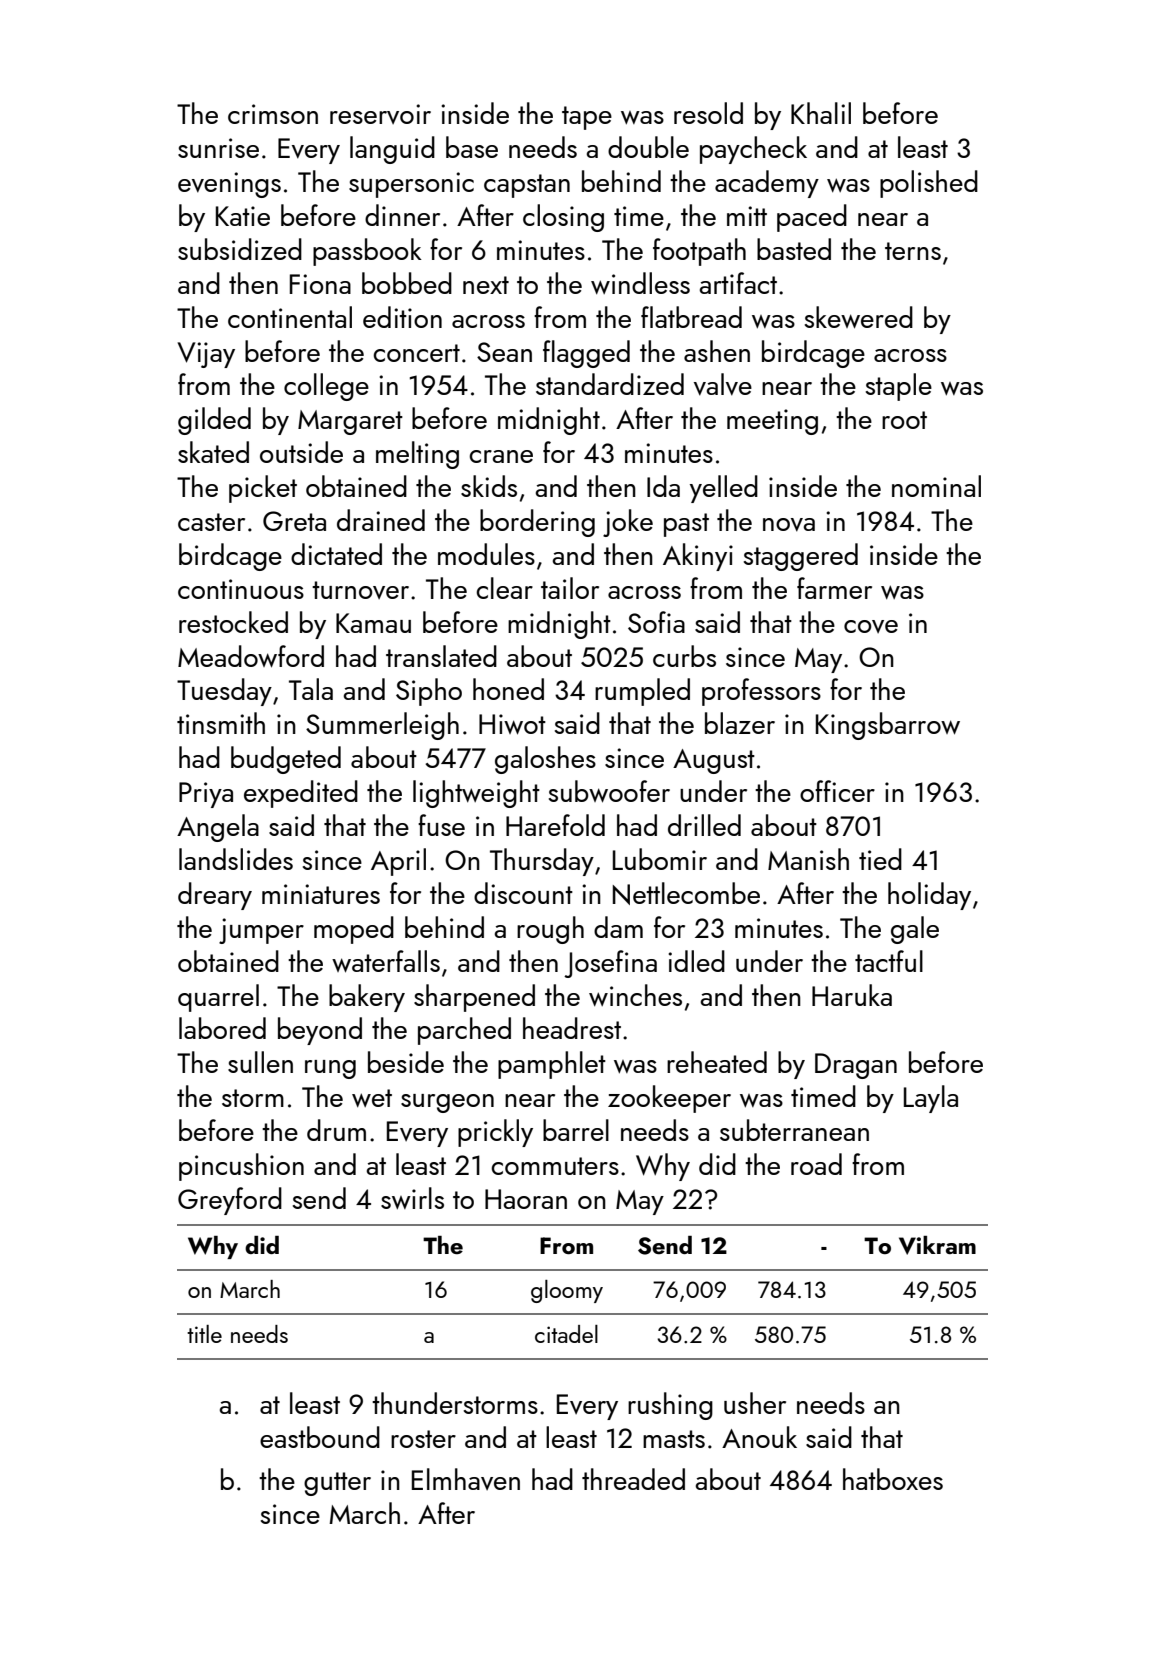 The width and height of the image is (1165, 1654). I want to click on hatboxes, so click(893, 1479).
